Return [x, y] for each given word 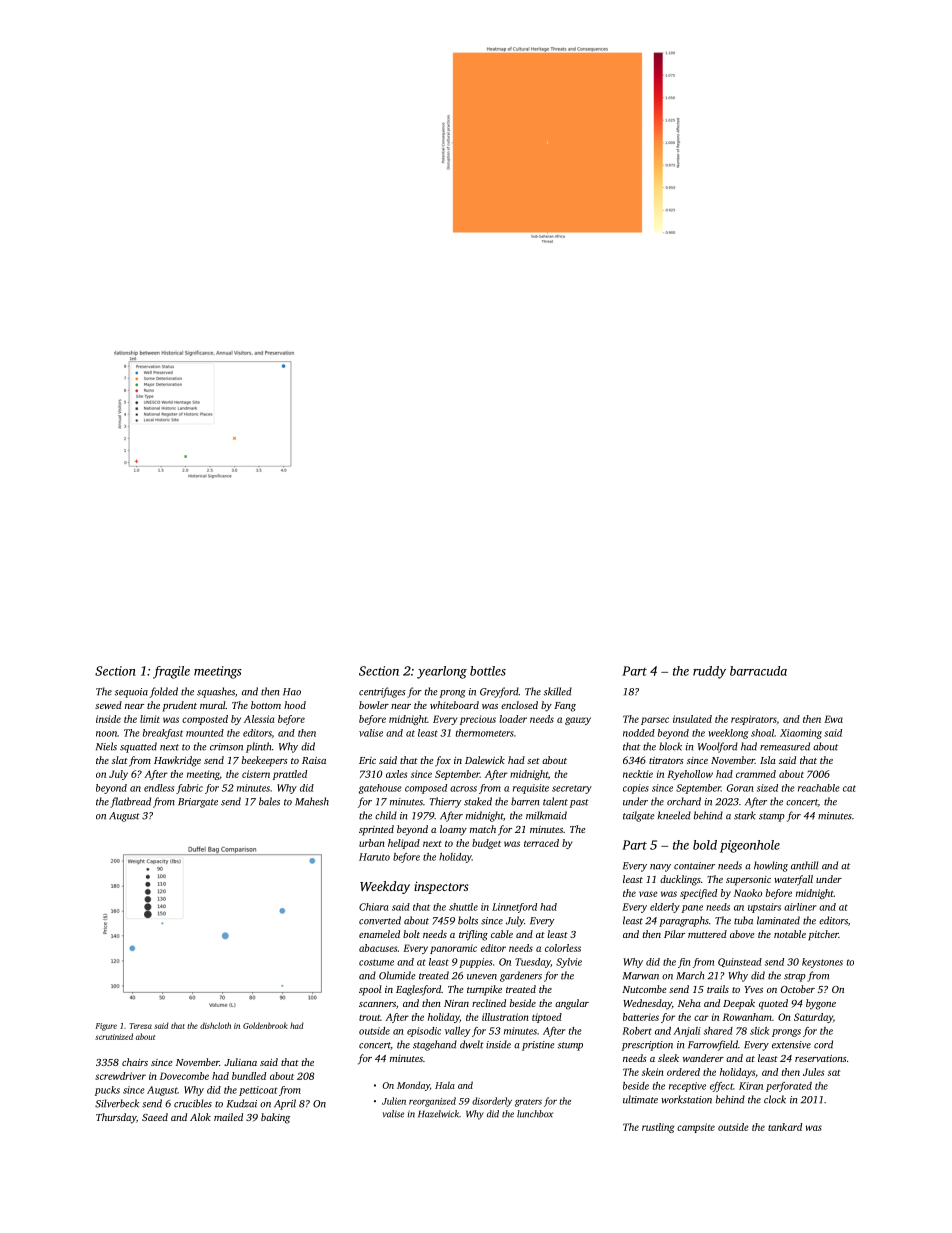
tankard [785, 1127]
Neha [689, 1003]
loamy [453, 830]
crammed [756, 774]
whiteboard [454, 705]
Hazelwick [438, 1114]
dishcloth [215, 1025]
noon [106, 734]
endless [159, 788]
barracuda [758, 671]
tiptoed [547, 1018]
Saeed [155, 1117]
